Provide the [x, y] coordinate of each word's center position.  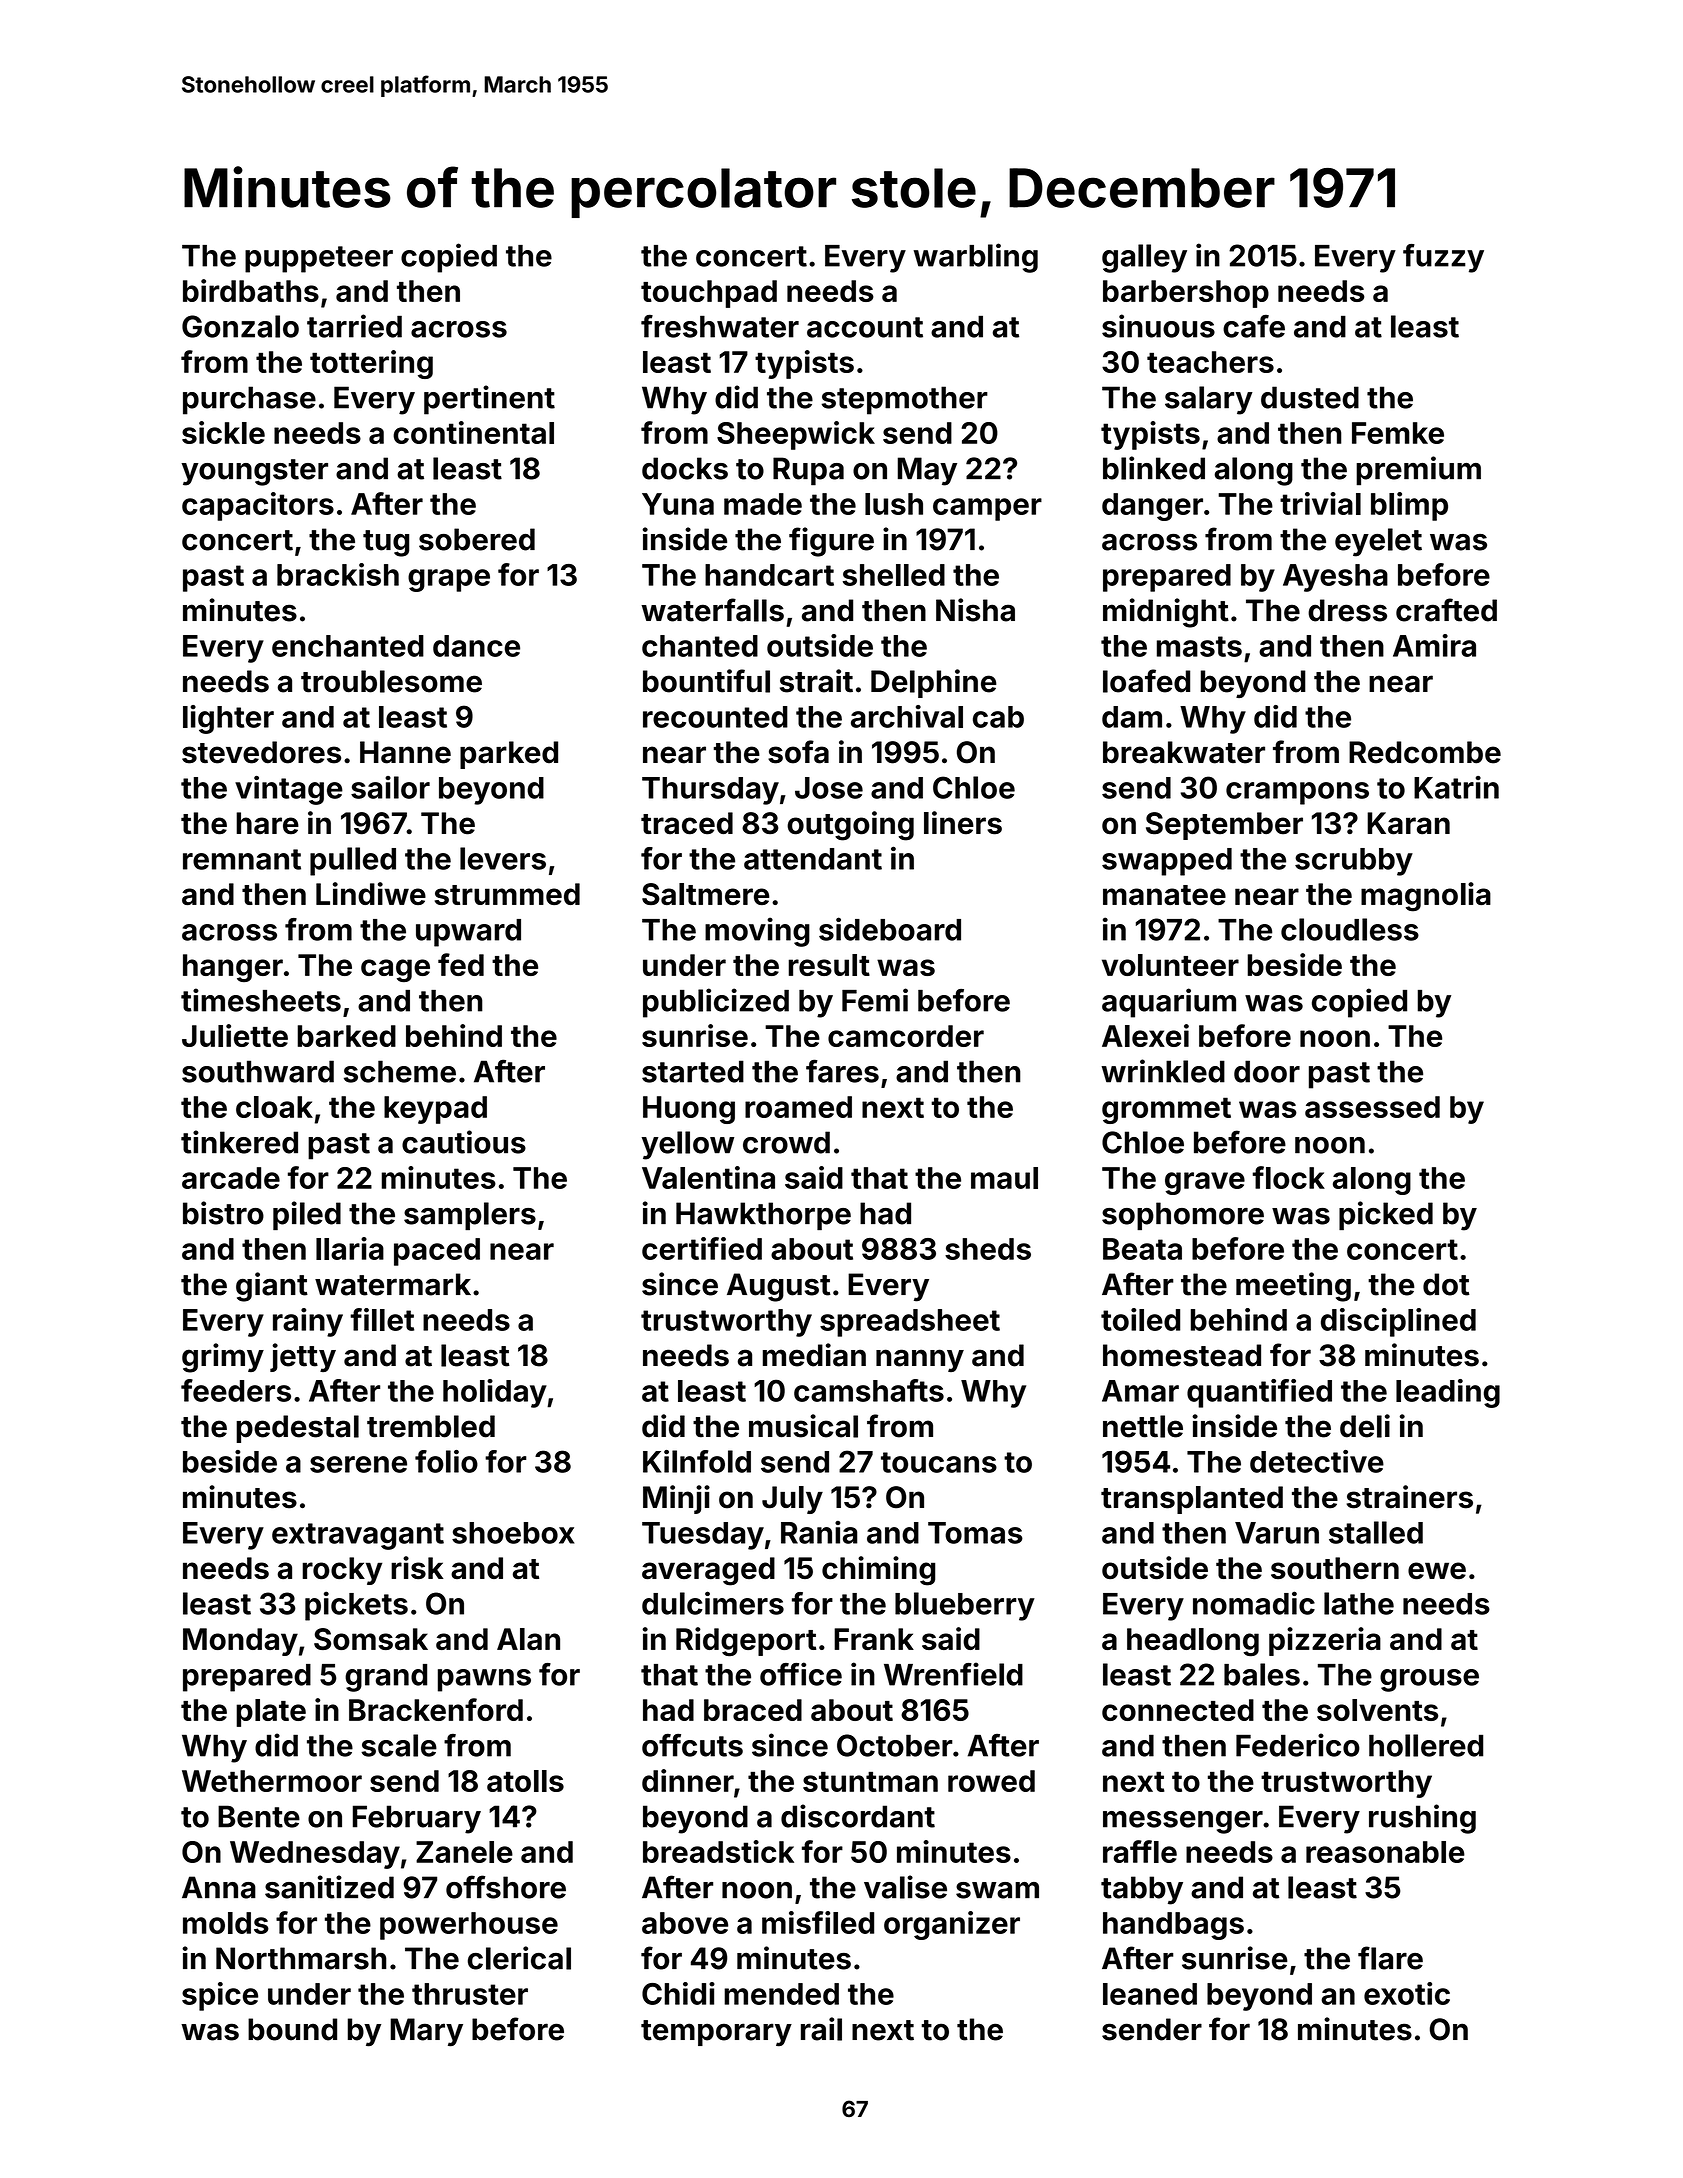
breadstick [718, 1851]
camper [987, 509]
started [693, 1071]
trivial [1320, 503]
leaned [1150, 1994]
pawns [484, 1680]
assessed [1372, 1107]
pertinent [489, 400]
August [779, 1287]
